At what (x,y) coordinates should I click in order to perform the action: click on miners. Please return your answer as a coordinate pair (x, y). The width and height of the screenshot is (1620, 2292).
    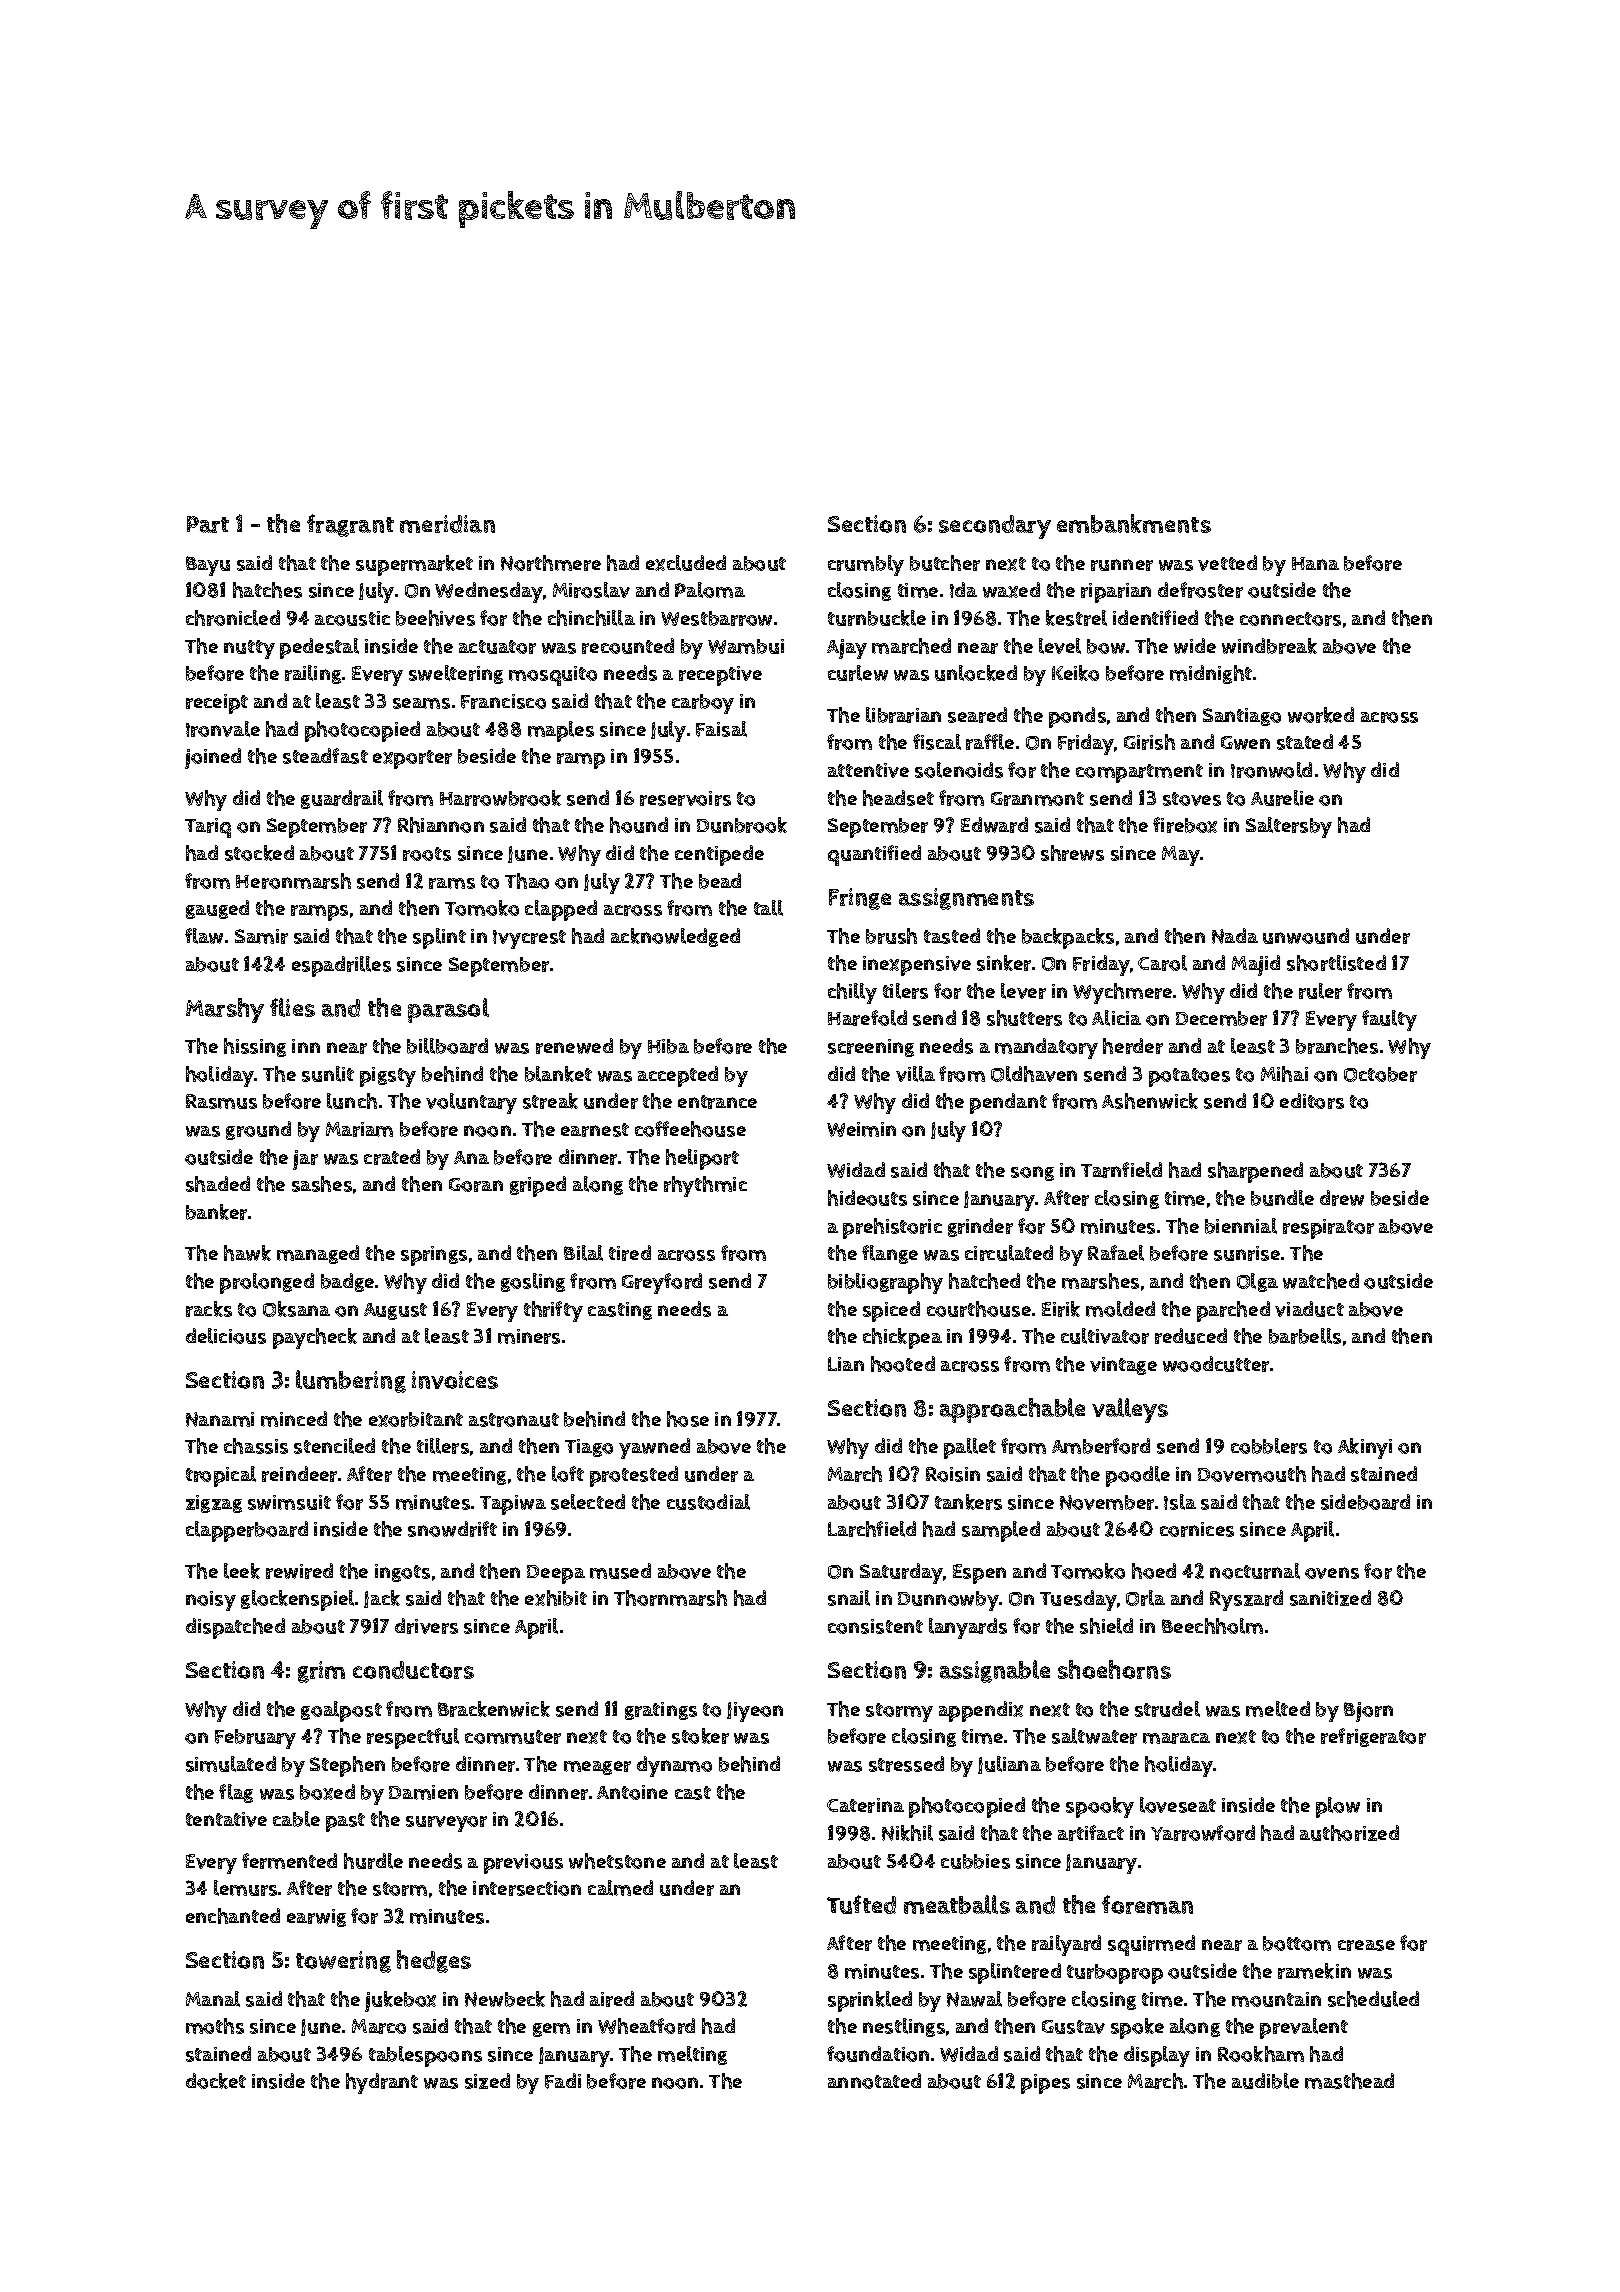
    Looking at the image, I should click on (529, 1336).
